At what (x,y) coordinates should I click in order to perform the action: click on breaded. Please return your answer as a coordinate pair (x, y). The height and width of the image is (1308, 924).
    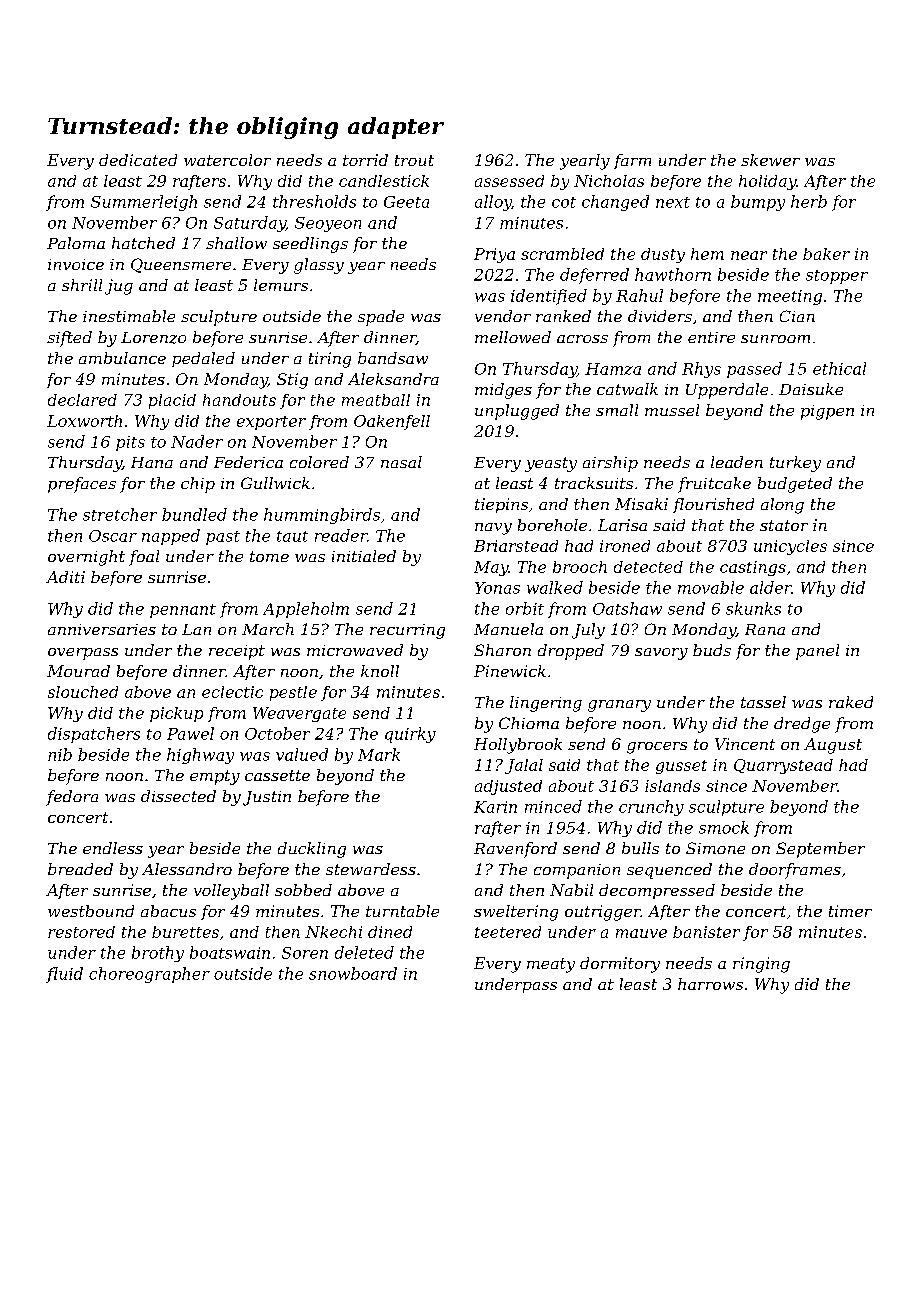
    Looking at the image, I should click on (80, 869).
